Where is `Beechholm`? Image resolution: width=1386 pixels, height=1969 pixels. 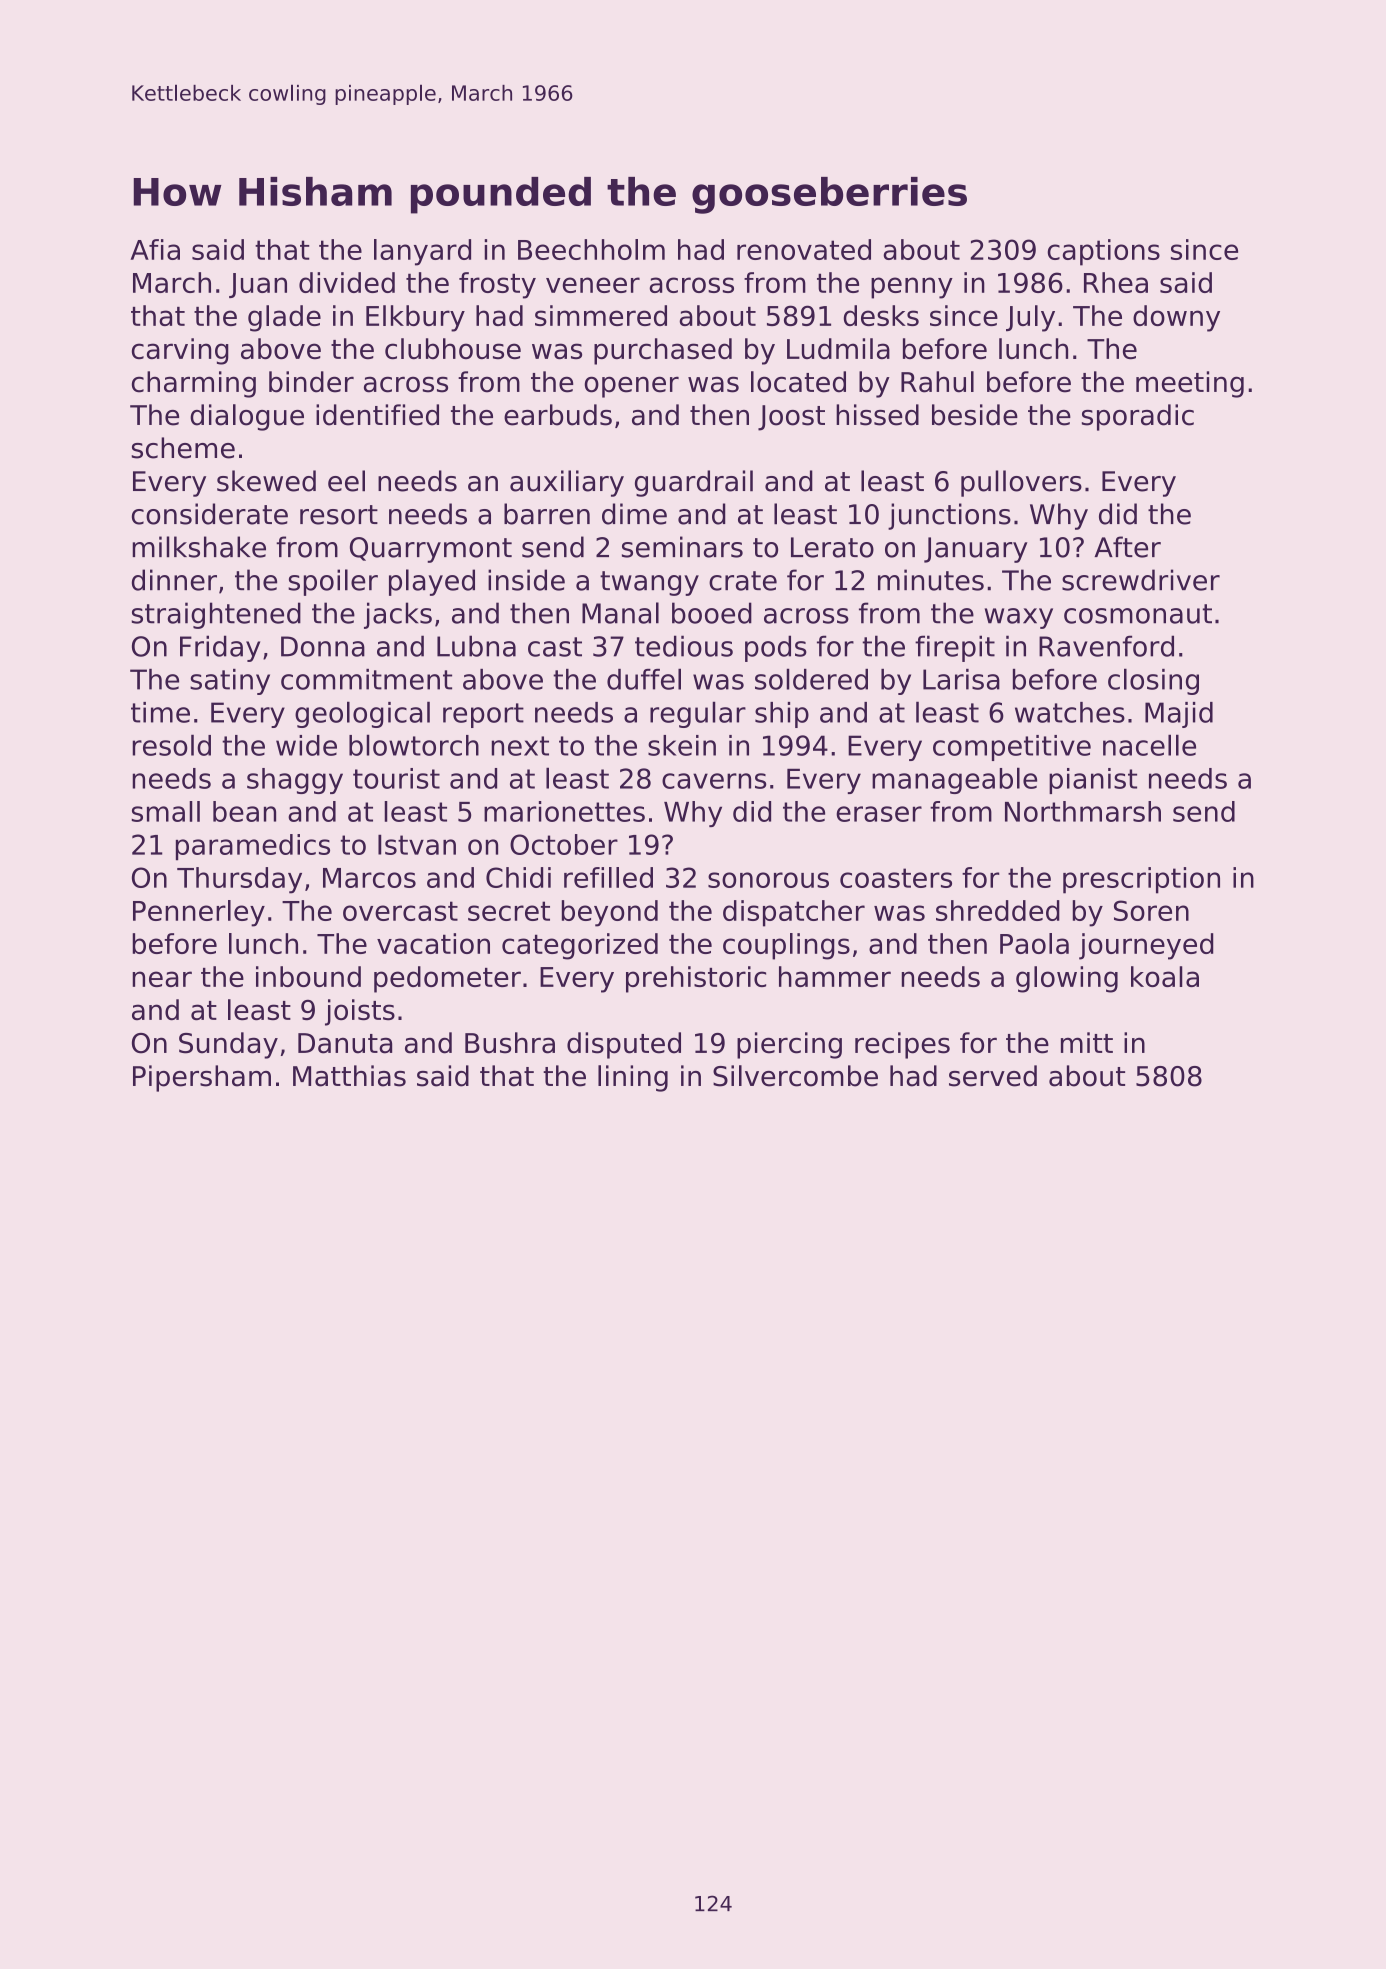 Beechholm is located at coordinates (591, 249).
